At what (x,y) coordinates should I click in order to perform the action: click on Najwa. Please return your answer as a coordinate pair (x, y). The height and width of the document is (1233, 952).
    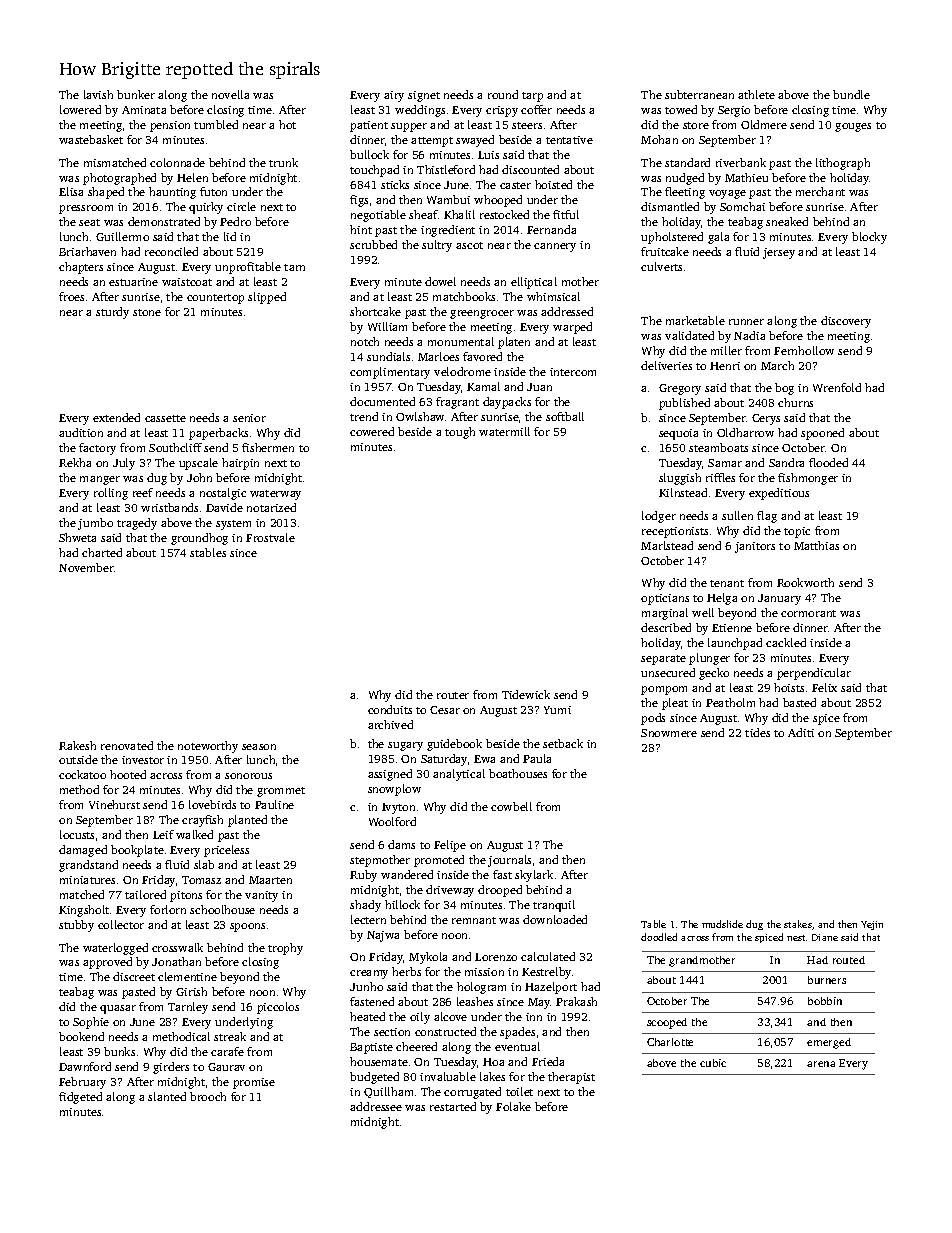
    Looking at the image, I should click on (383, 936).
